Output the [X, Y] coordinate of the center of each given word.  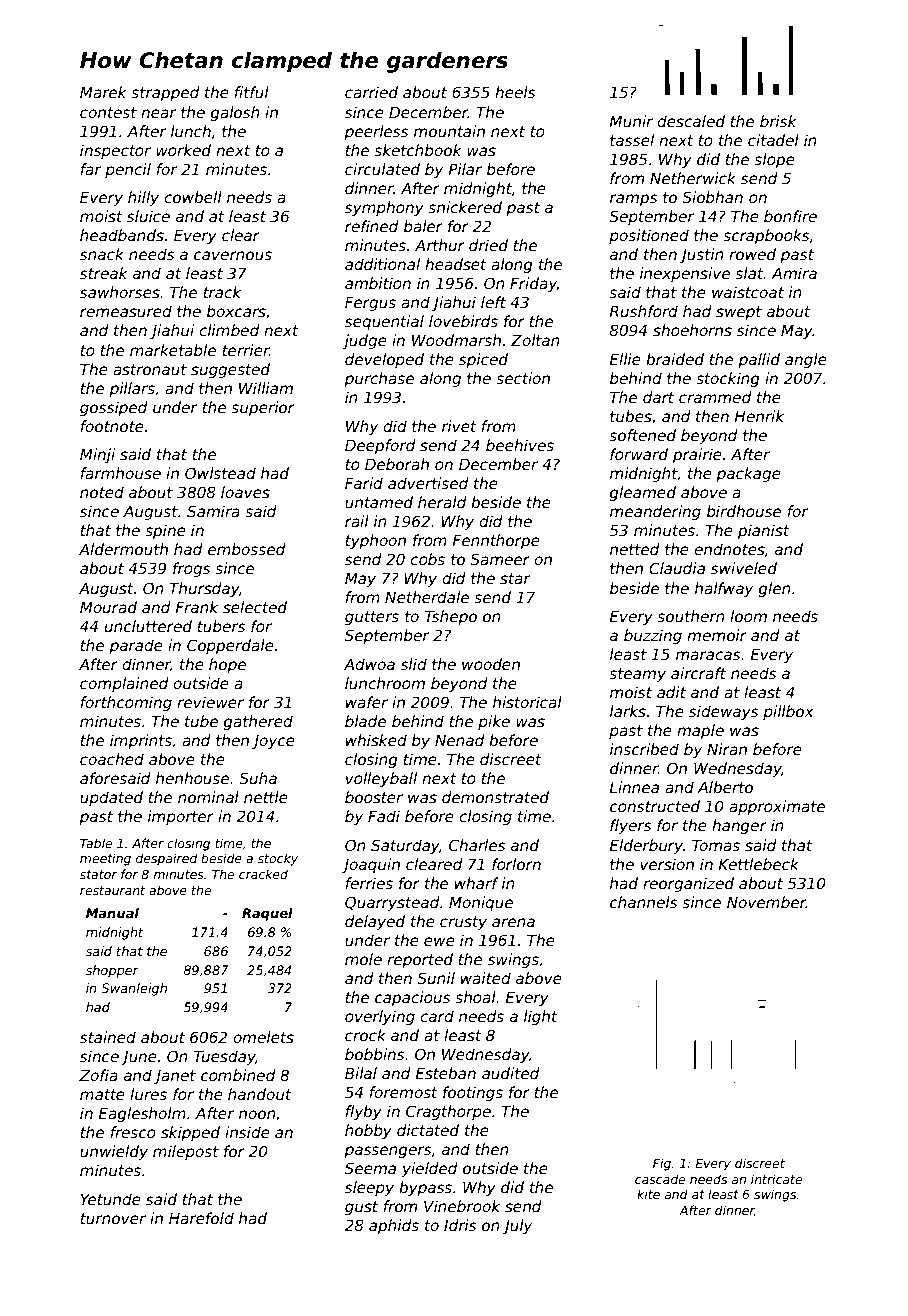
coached [112, 759]
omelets [263, 1037]
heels [515, 92]
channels [644, 902]
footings [473, 1093]
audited [511, 1073]
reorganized [688, 884]
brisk [778, 121]
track [222, 292]
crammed [715, 397]
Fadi [384, 816]
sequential [384, 322]
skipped [190, 1133]
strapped [165, 93]
